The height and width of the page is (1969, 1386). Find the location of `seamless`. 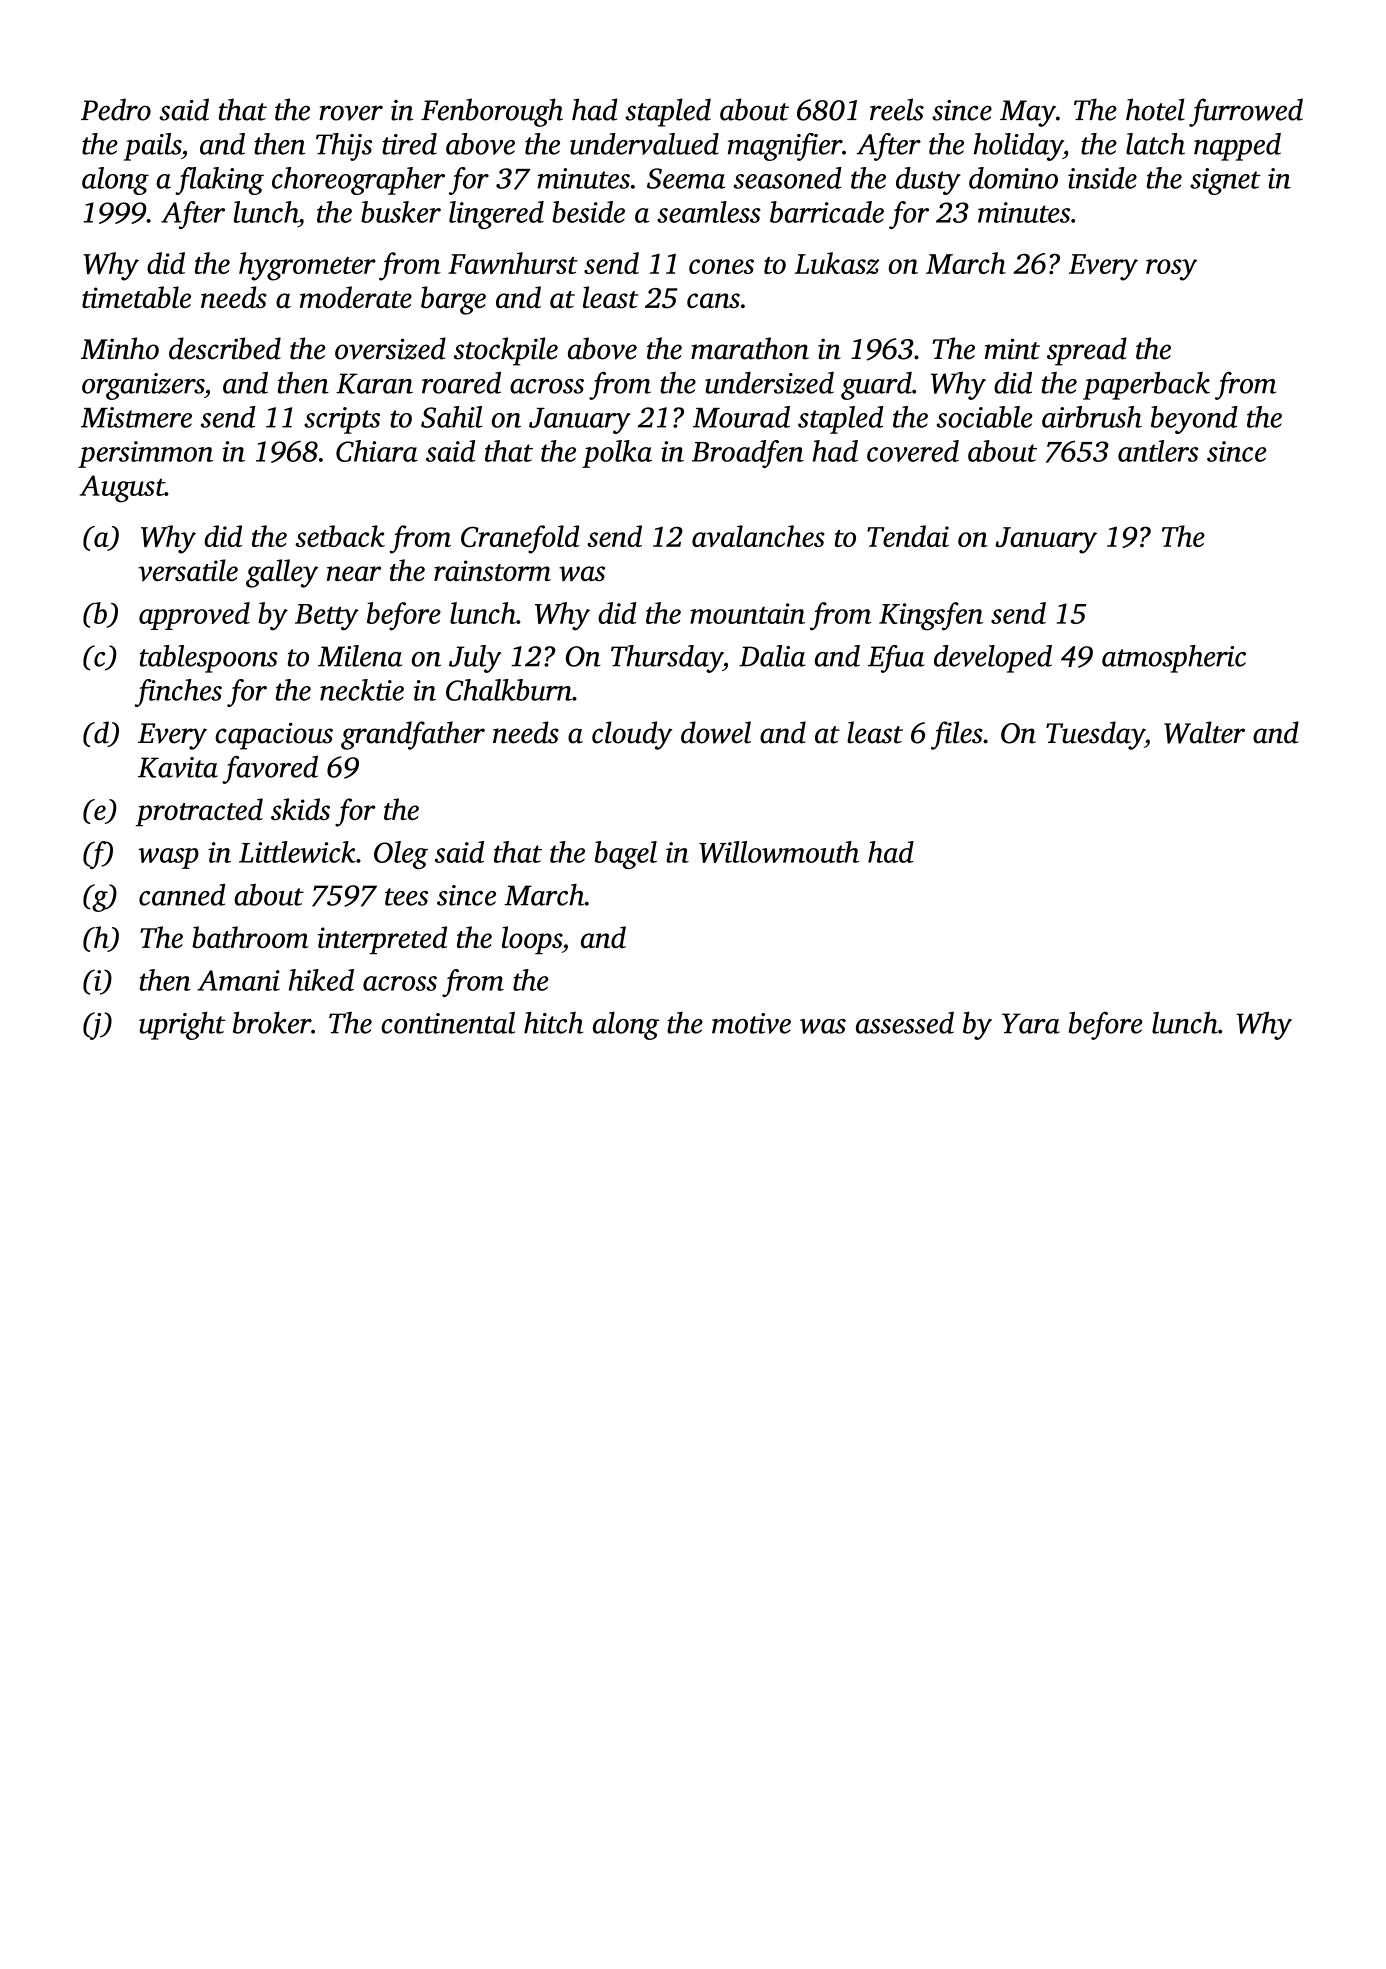

seamless is located at coordinates (709, 212).
